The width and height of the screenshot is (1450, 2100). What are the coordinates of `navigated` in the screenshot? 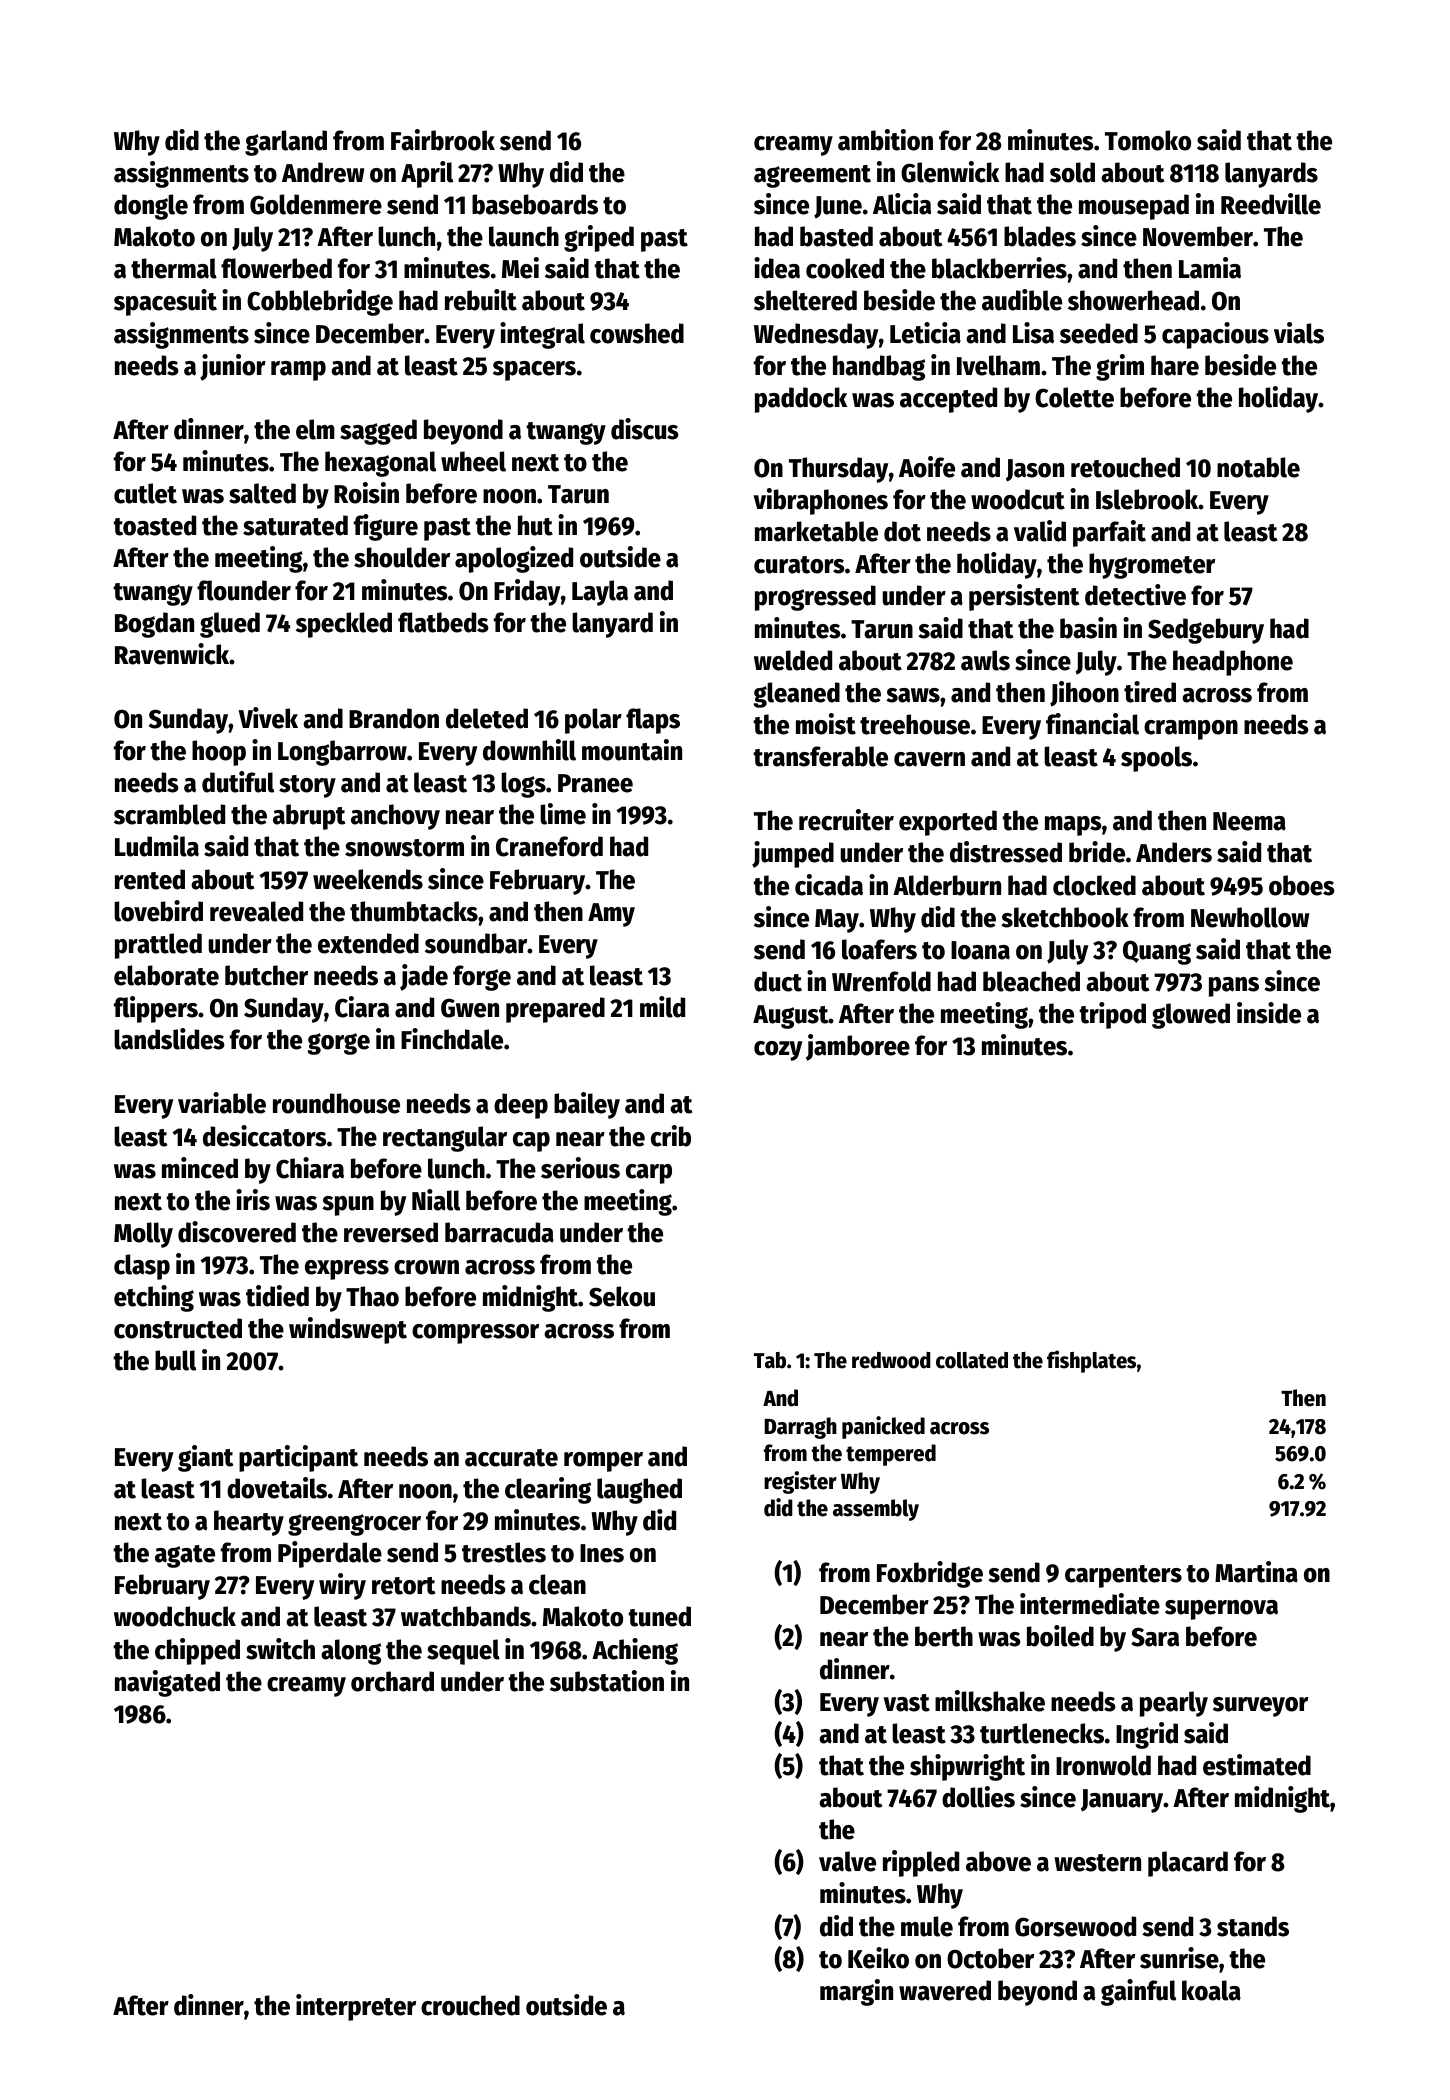 It's located at (167, 1683).
